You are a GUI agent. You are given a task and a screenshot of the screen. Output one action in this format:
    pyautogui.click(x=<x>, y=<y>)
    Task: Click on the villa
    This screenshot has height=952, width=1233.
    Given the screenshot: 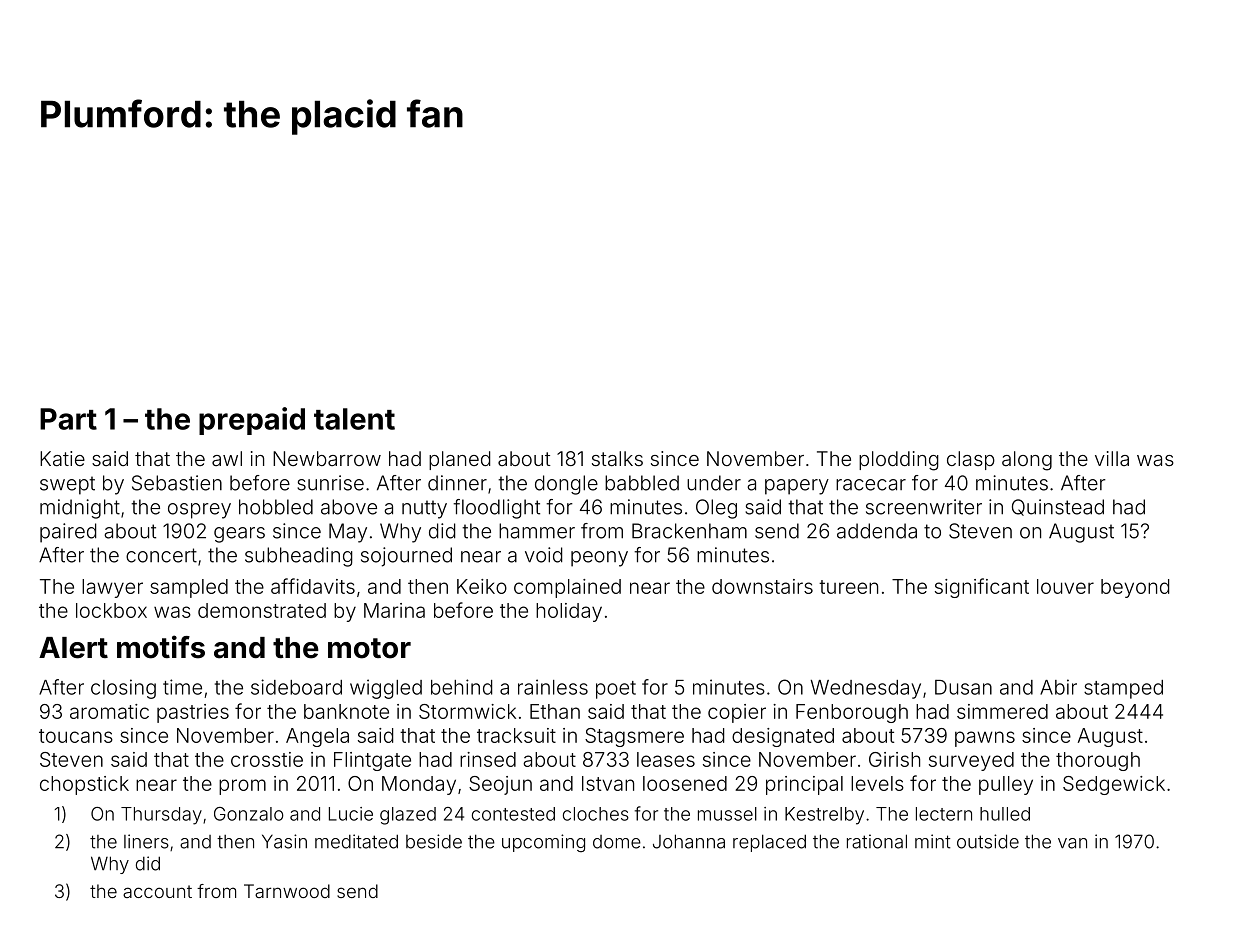 What is the action you would take?
    pyautogui.click(x=1112, y=458)
